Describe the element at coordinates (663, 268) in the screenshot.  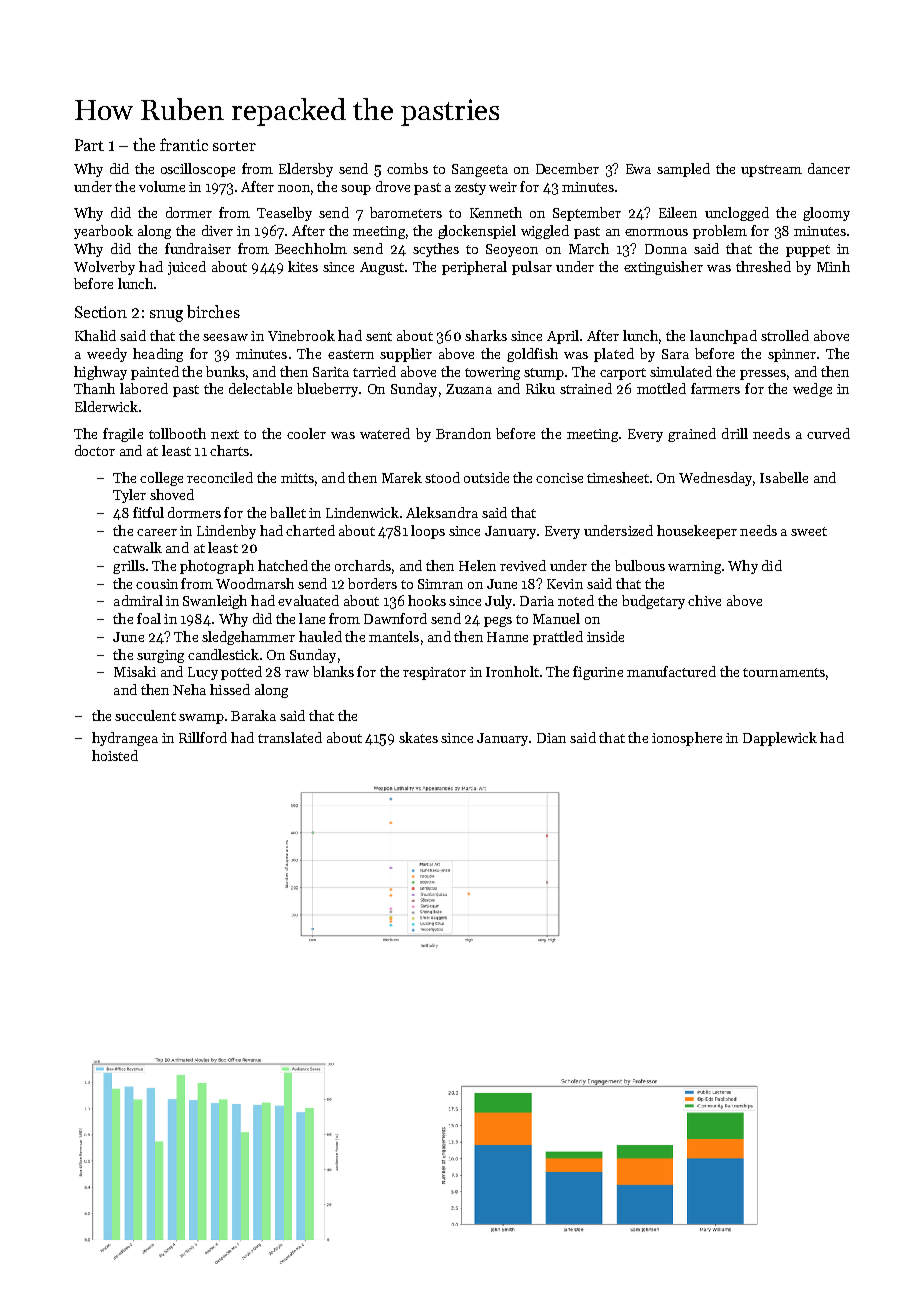
I see `extinguisher` at that location.
